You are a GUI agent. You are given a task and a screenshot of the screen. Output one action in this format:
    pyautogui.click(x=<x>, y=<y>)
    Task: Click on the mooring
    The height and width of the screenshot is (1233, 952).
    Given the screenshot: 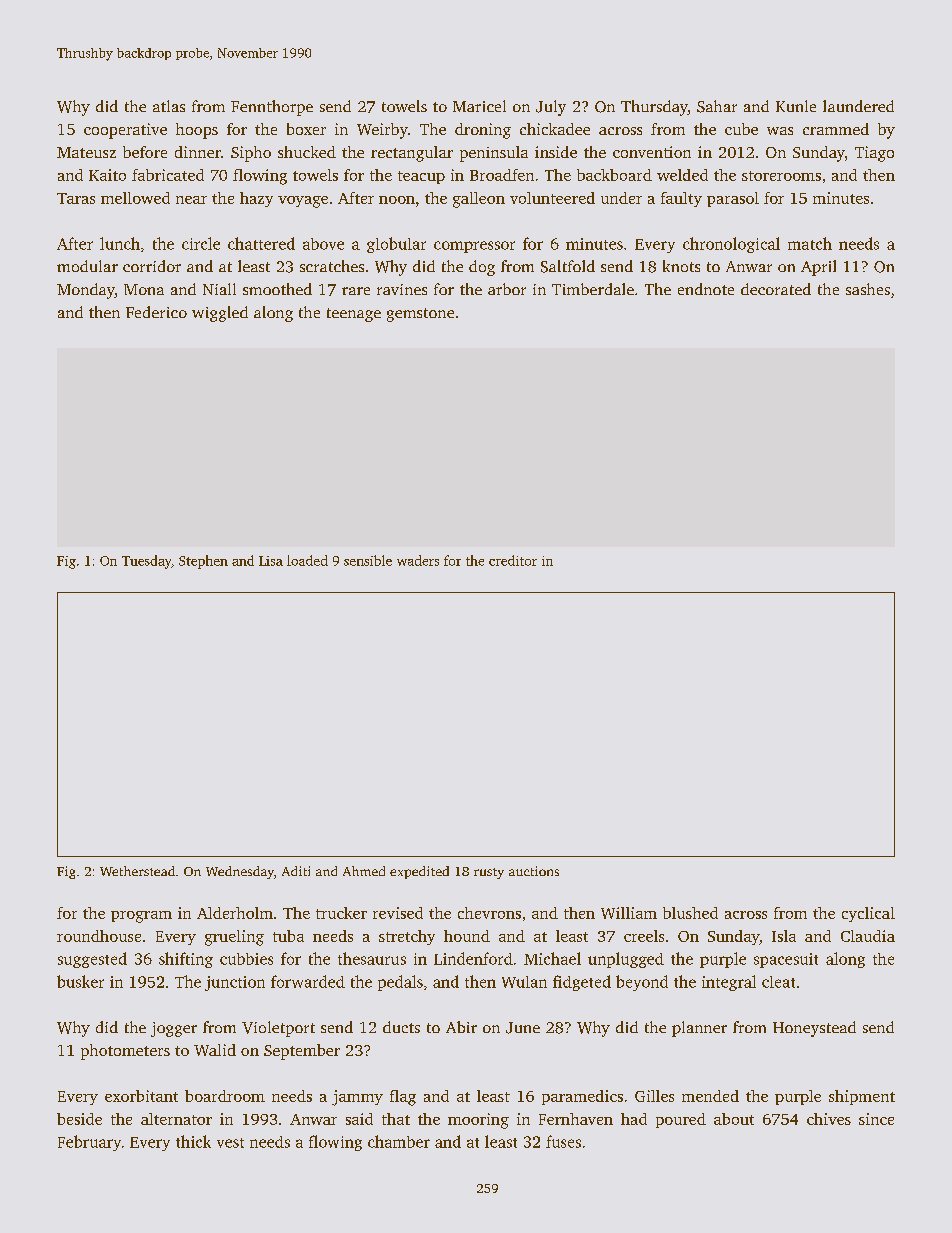 What is the action you would take?
    pyautogui.click(x=478, y=1121)
